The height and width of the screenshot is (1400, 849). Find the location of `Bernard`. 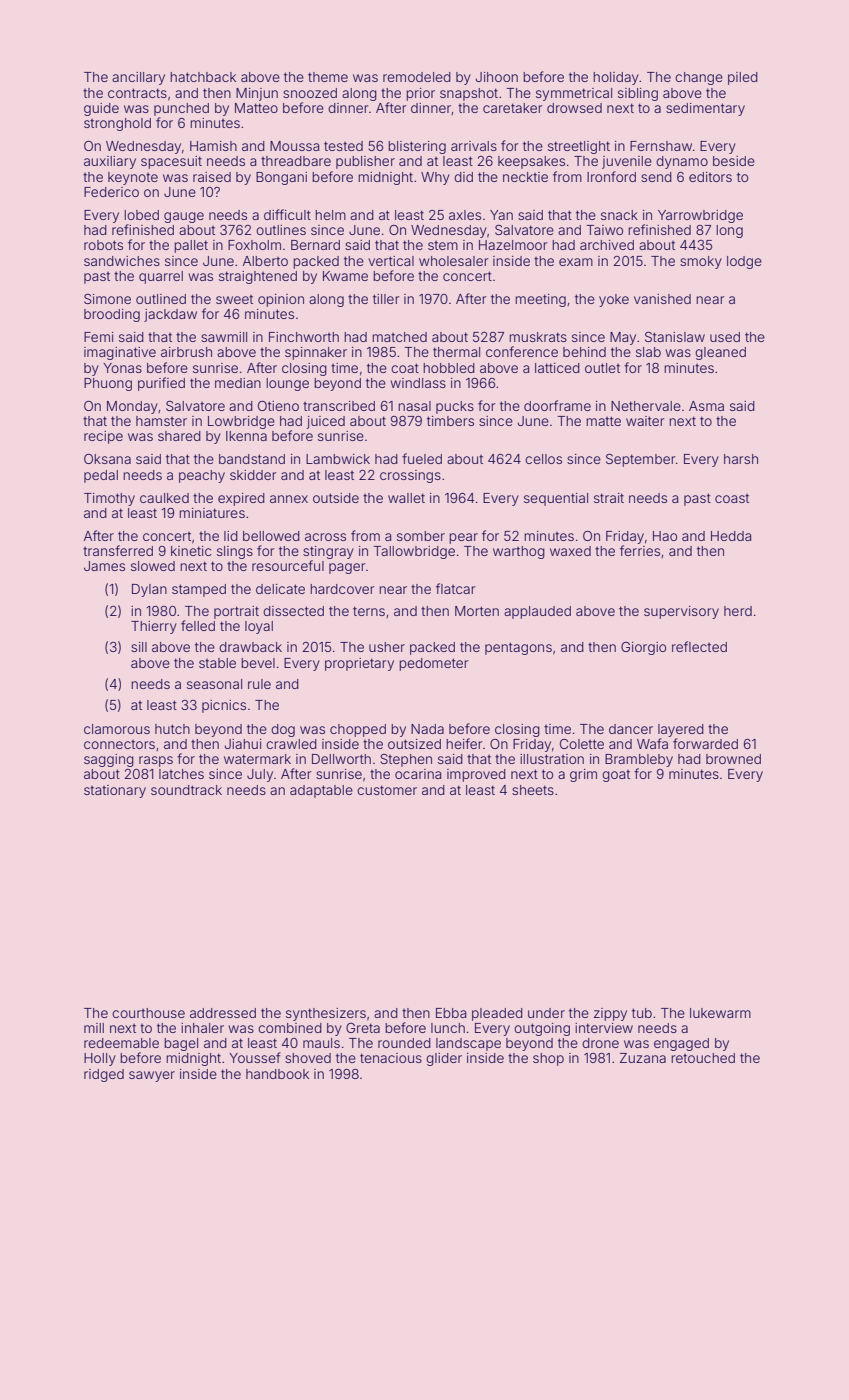

Bernard is located at coordinates (315, 245).
